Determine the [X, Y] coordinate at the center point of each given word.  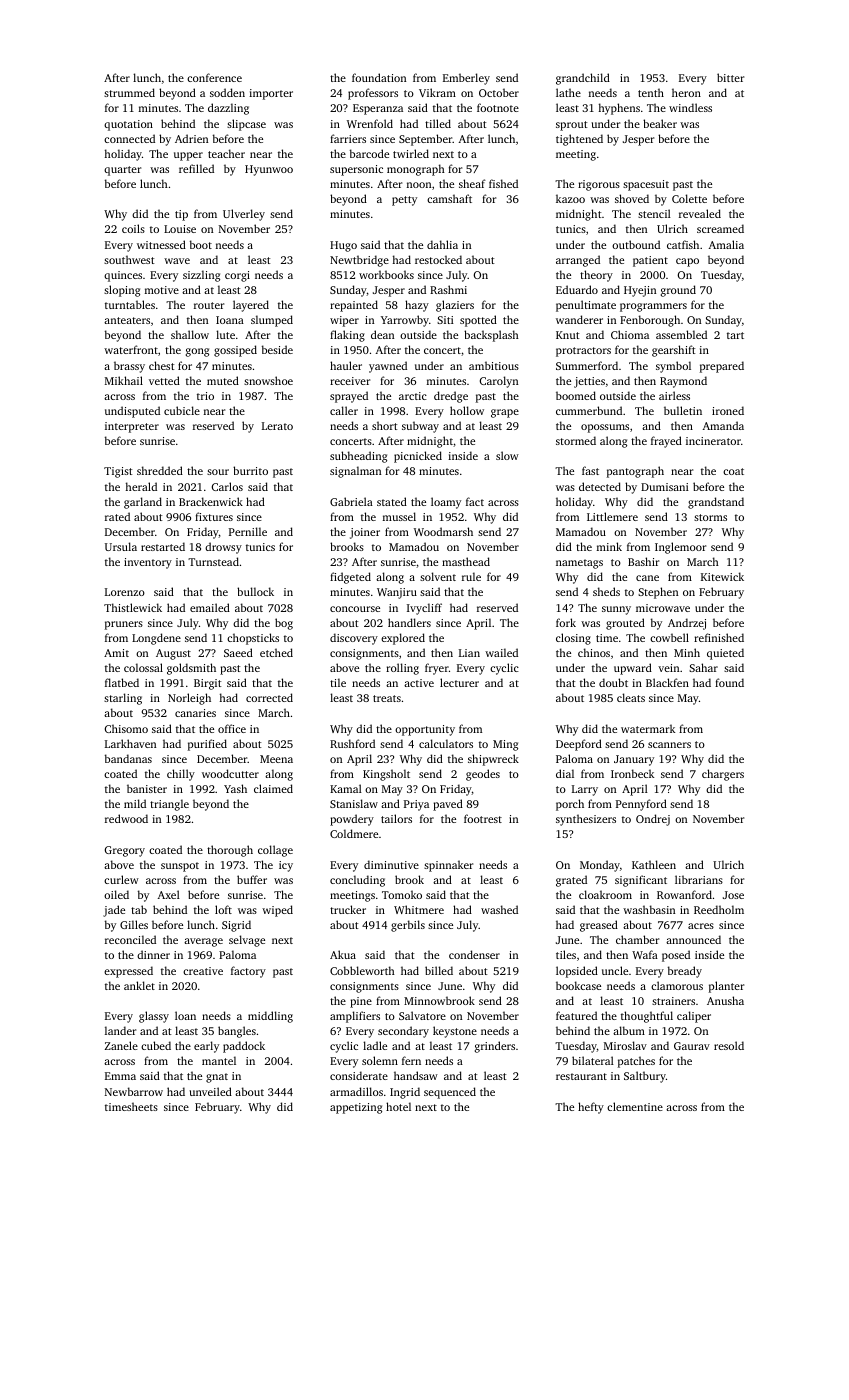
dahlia [442, 244]
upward [633, 669]
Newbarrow [134, 1091]
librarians [699, 879]
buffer [252, 879]
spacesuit [646, 185]
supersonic [356, 170]
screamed [720, 228]
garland [143, 503]
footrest [483, 818]
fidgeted [350, 578]
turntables [130, 304]
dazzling [228, 109]
